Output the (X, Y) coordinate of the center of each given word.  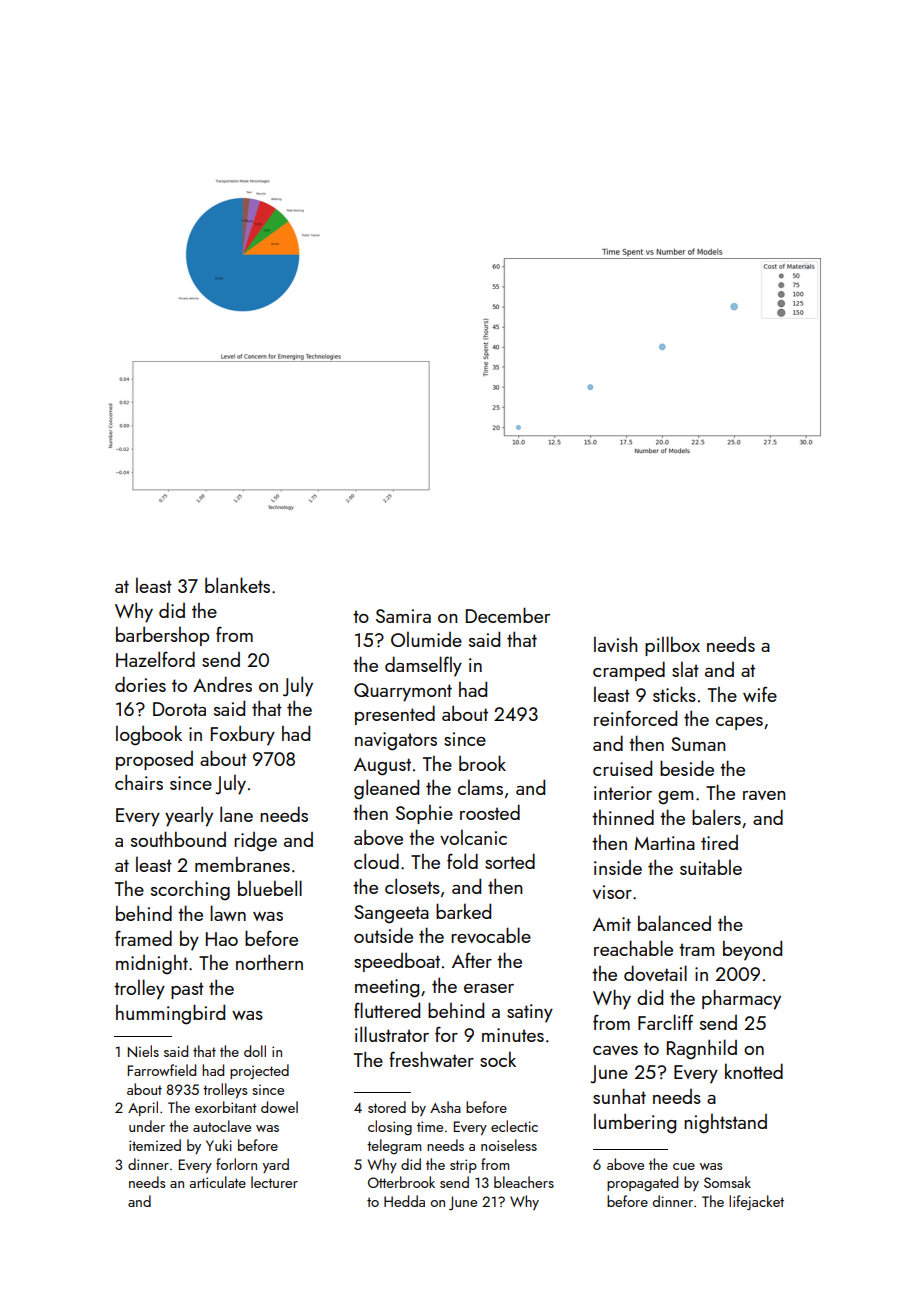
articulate (218, 1182)
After (472, 960)
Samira (403, 616)
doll (255, 1051)
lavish (615, 644)
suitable (711, 867)
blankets (237, 585)
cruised (622, 768)
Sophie (424, 814)
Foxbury (243, 736)
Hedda (404, 1201)
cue (684, 1166)
